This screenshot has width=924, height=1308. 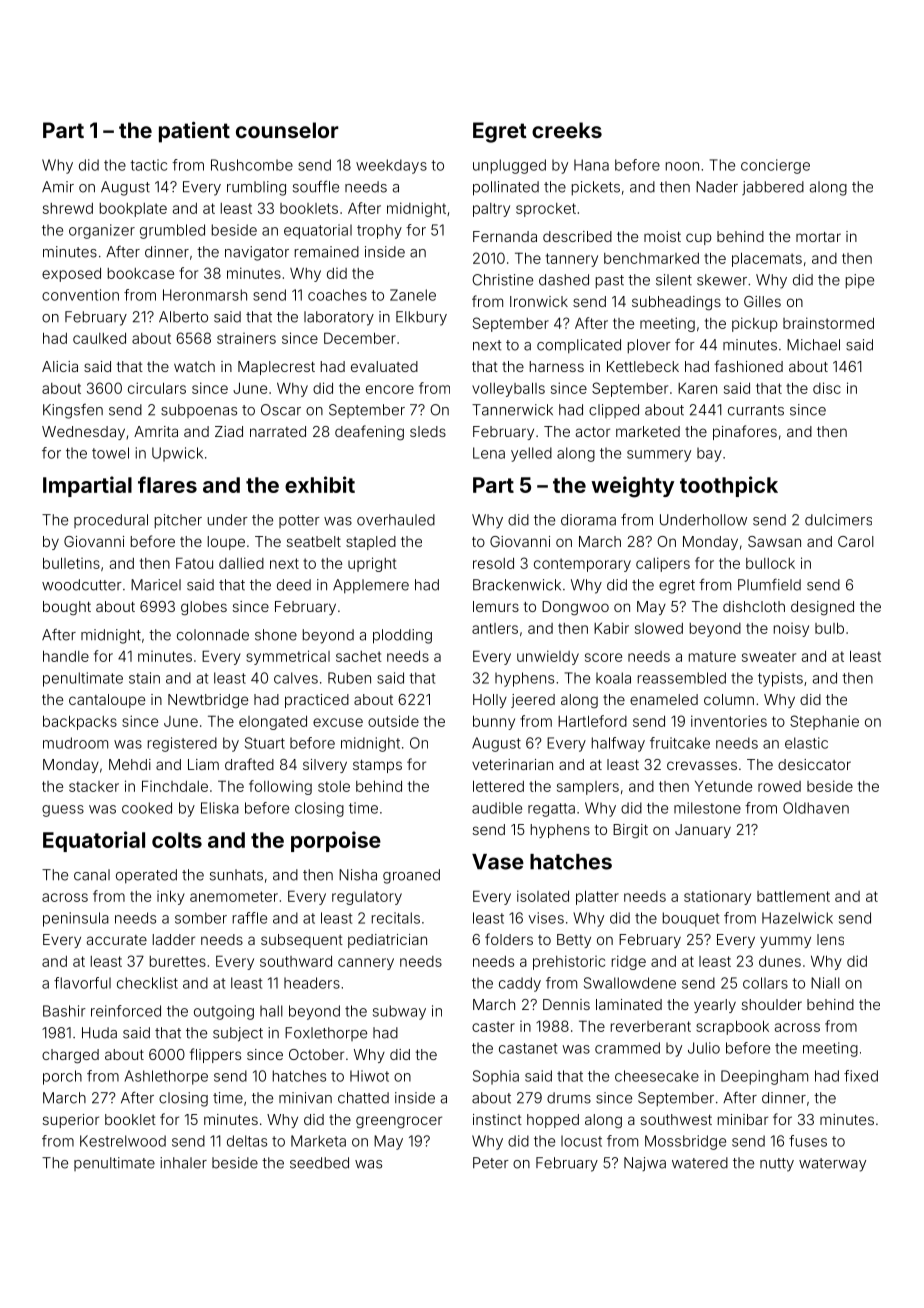 I want to click on nutty, so click(x=777, y=1165).
